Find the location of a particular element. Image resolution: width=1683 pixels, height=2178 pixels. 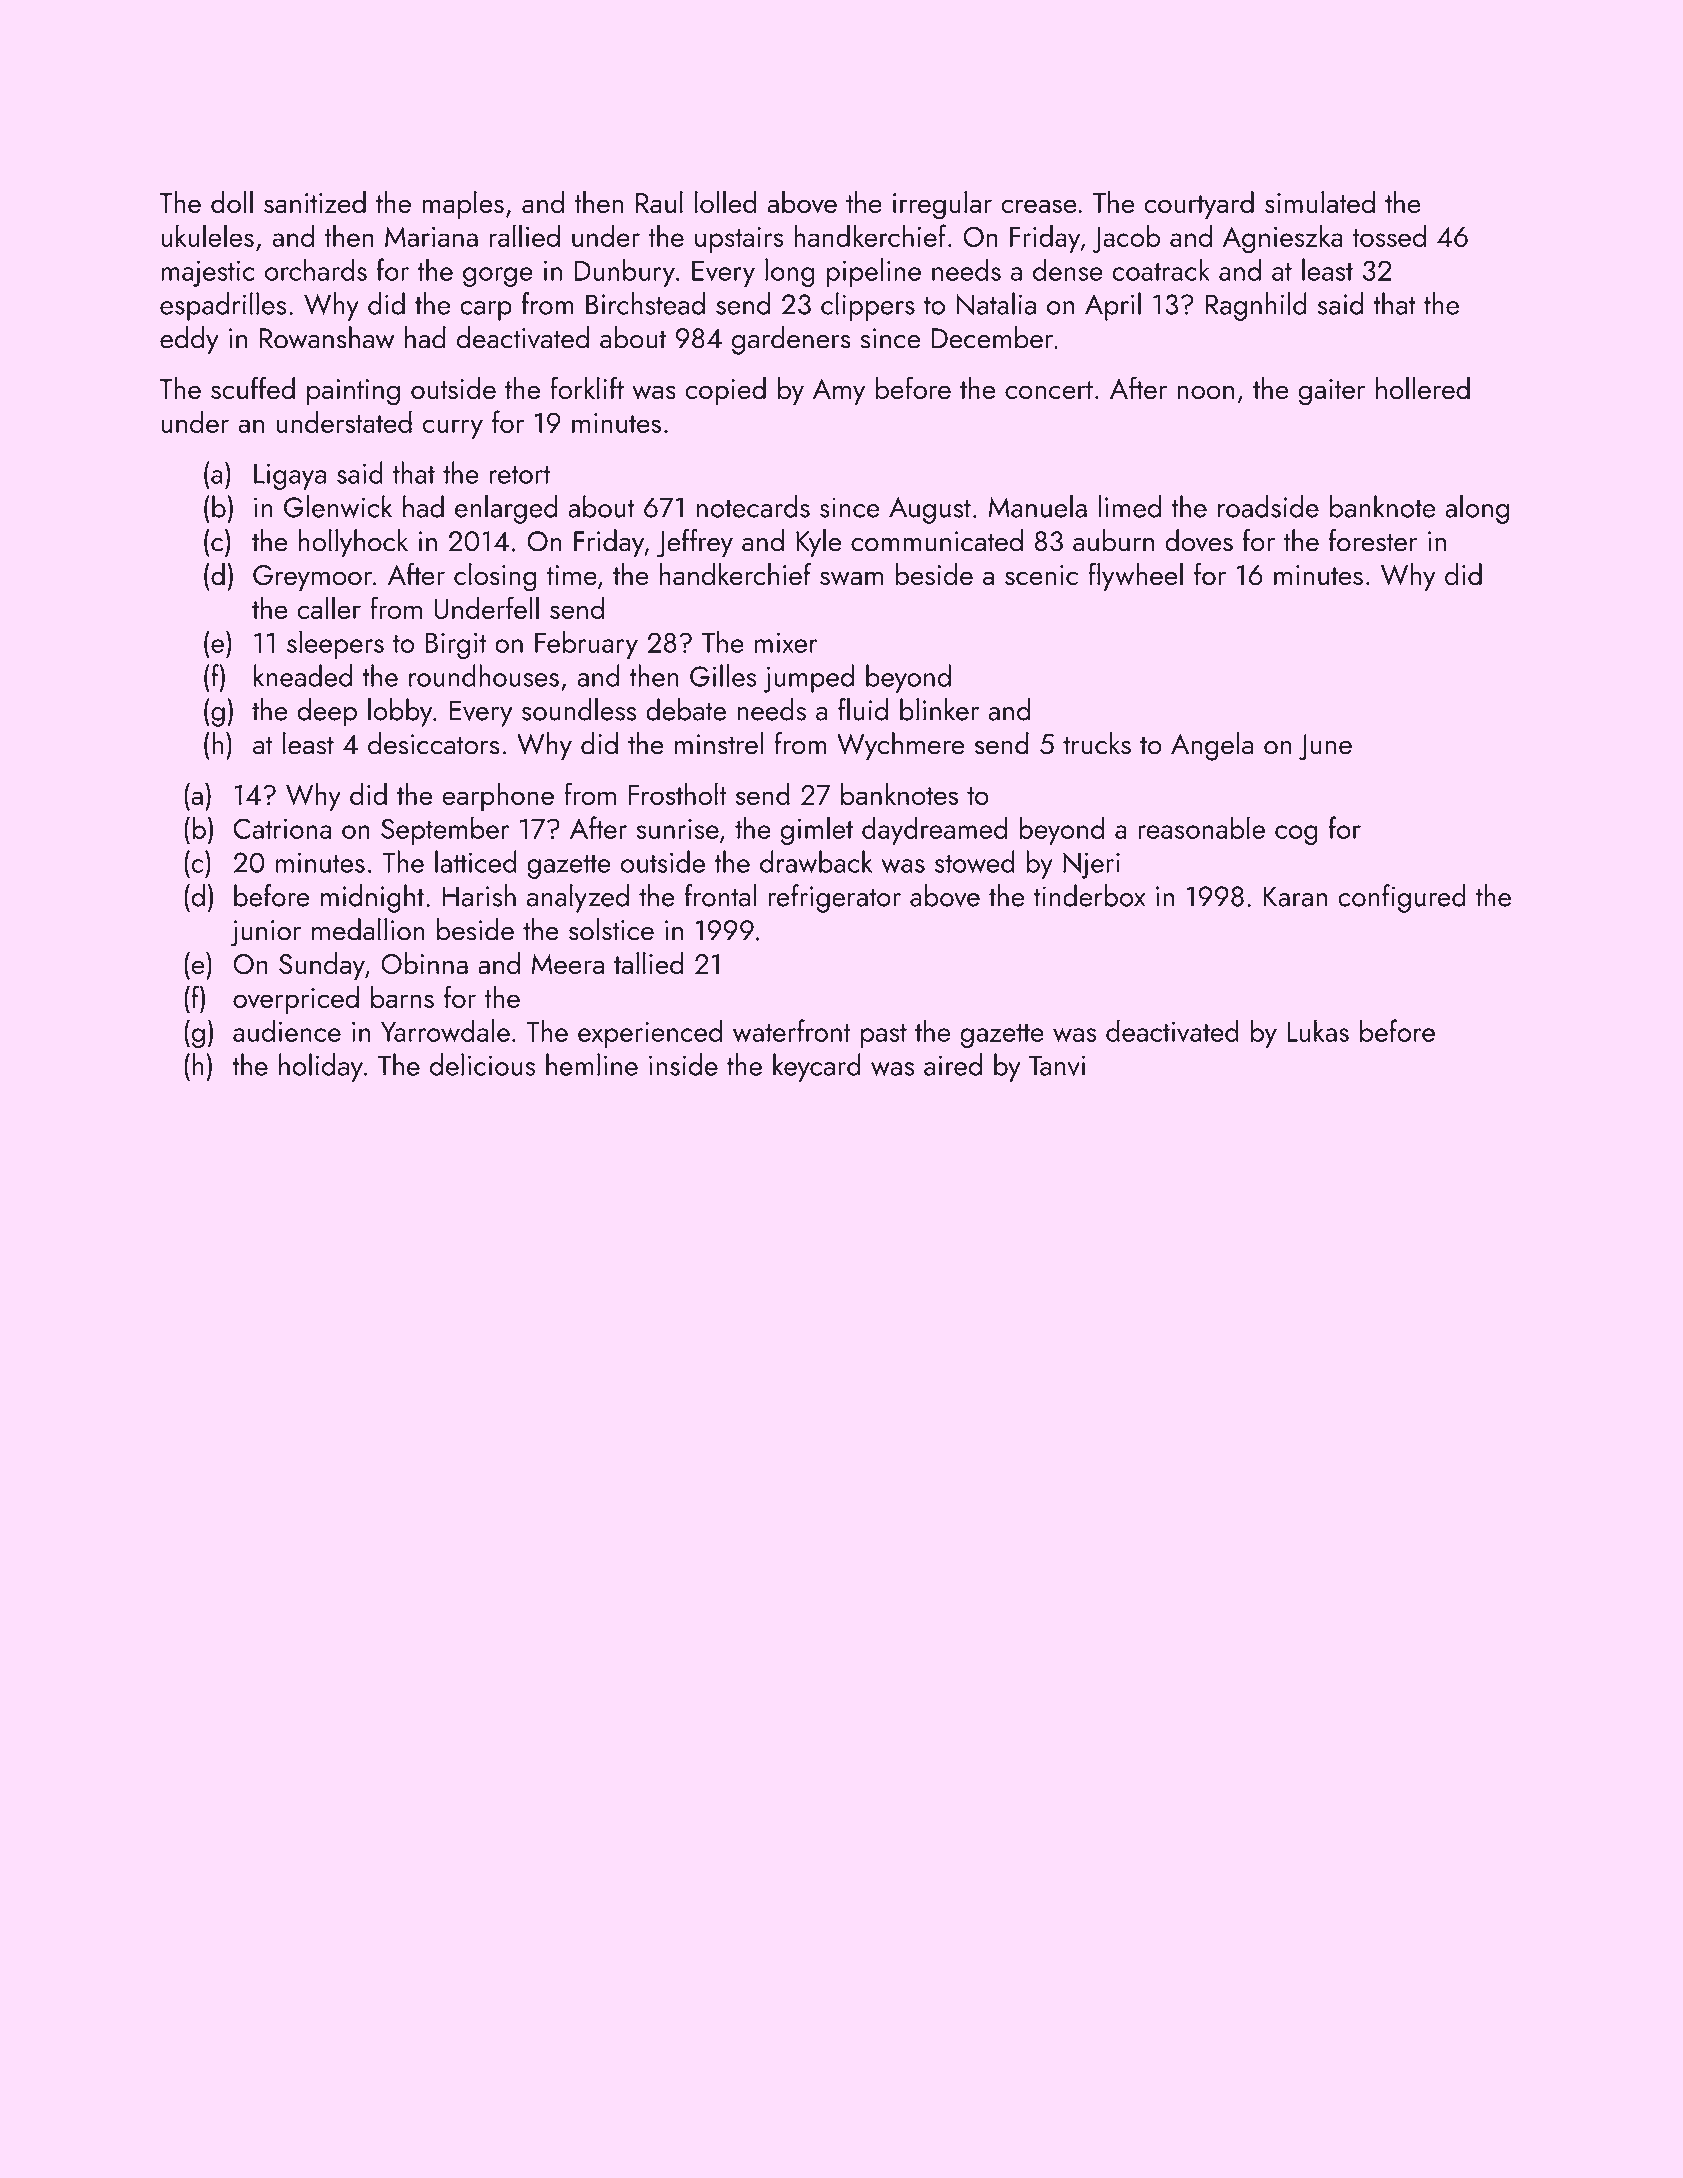

doll is located at coordinates (232, 202).
